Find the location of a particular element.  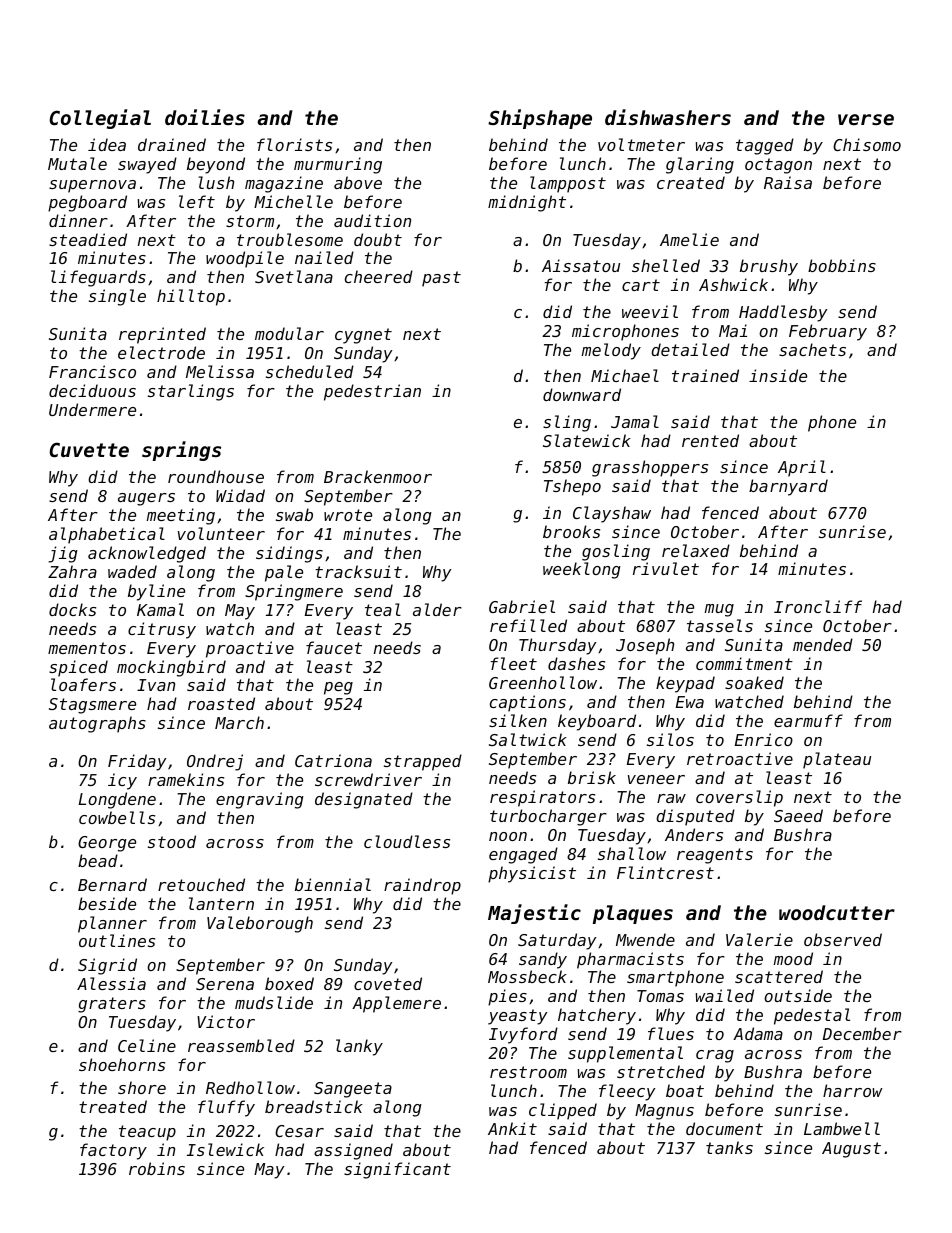

stood is located at coordinates (172, 841).
